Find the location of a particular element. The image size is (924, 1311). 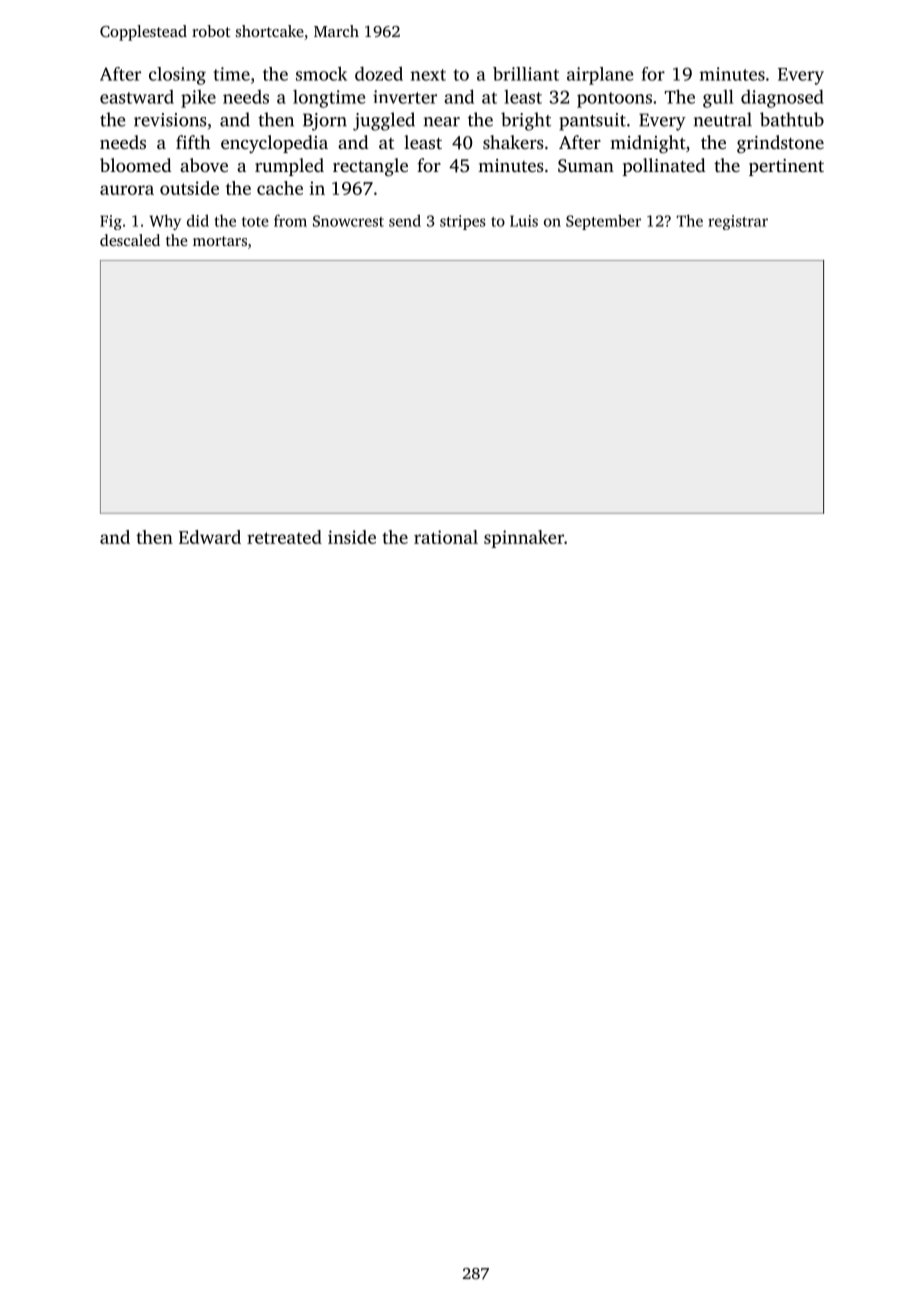

September is located at coordinates (603, 222).
